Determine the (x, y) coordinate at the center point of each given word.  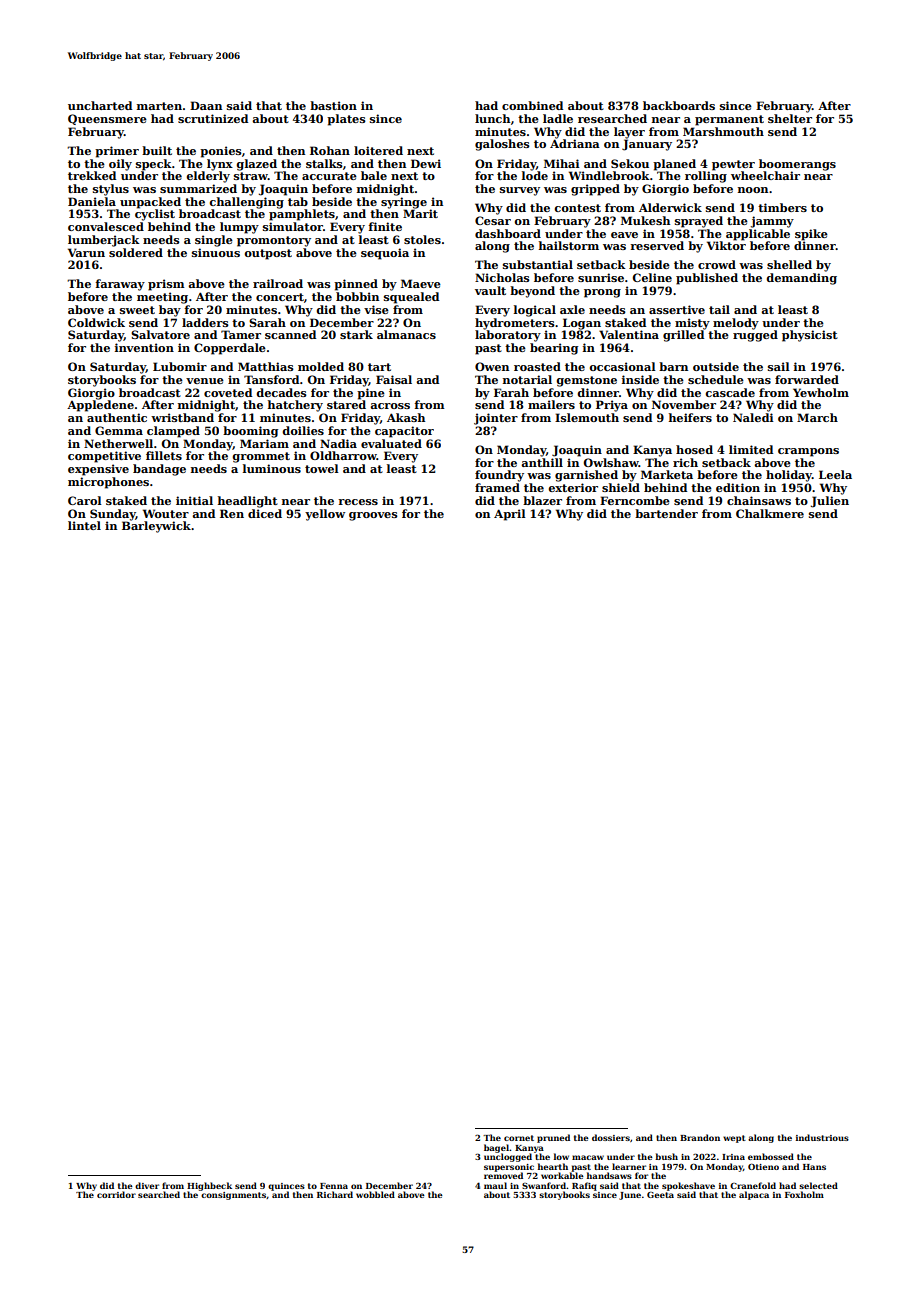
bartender (666, 513)
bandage (159, 470)
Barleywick (156, 527)
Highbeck (209, 1186)
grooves (373, 516)
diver (147, 1185)
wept (734, 1139)
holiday (789, 476)
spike (811, 235)
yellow (325, 515)
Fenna (334, 1186)
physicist (810, 336)
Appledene (100, 406)
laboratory (508, 336)
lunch (492, 118)
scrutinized (213, 118)
